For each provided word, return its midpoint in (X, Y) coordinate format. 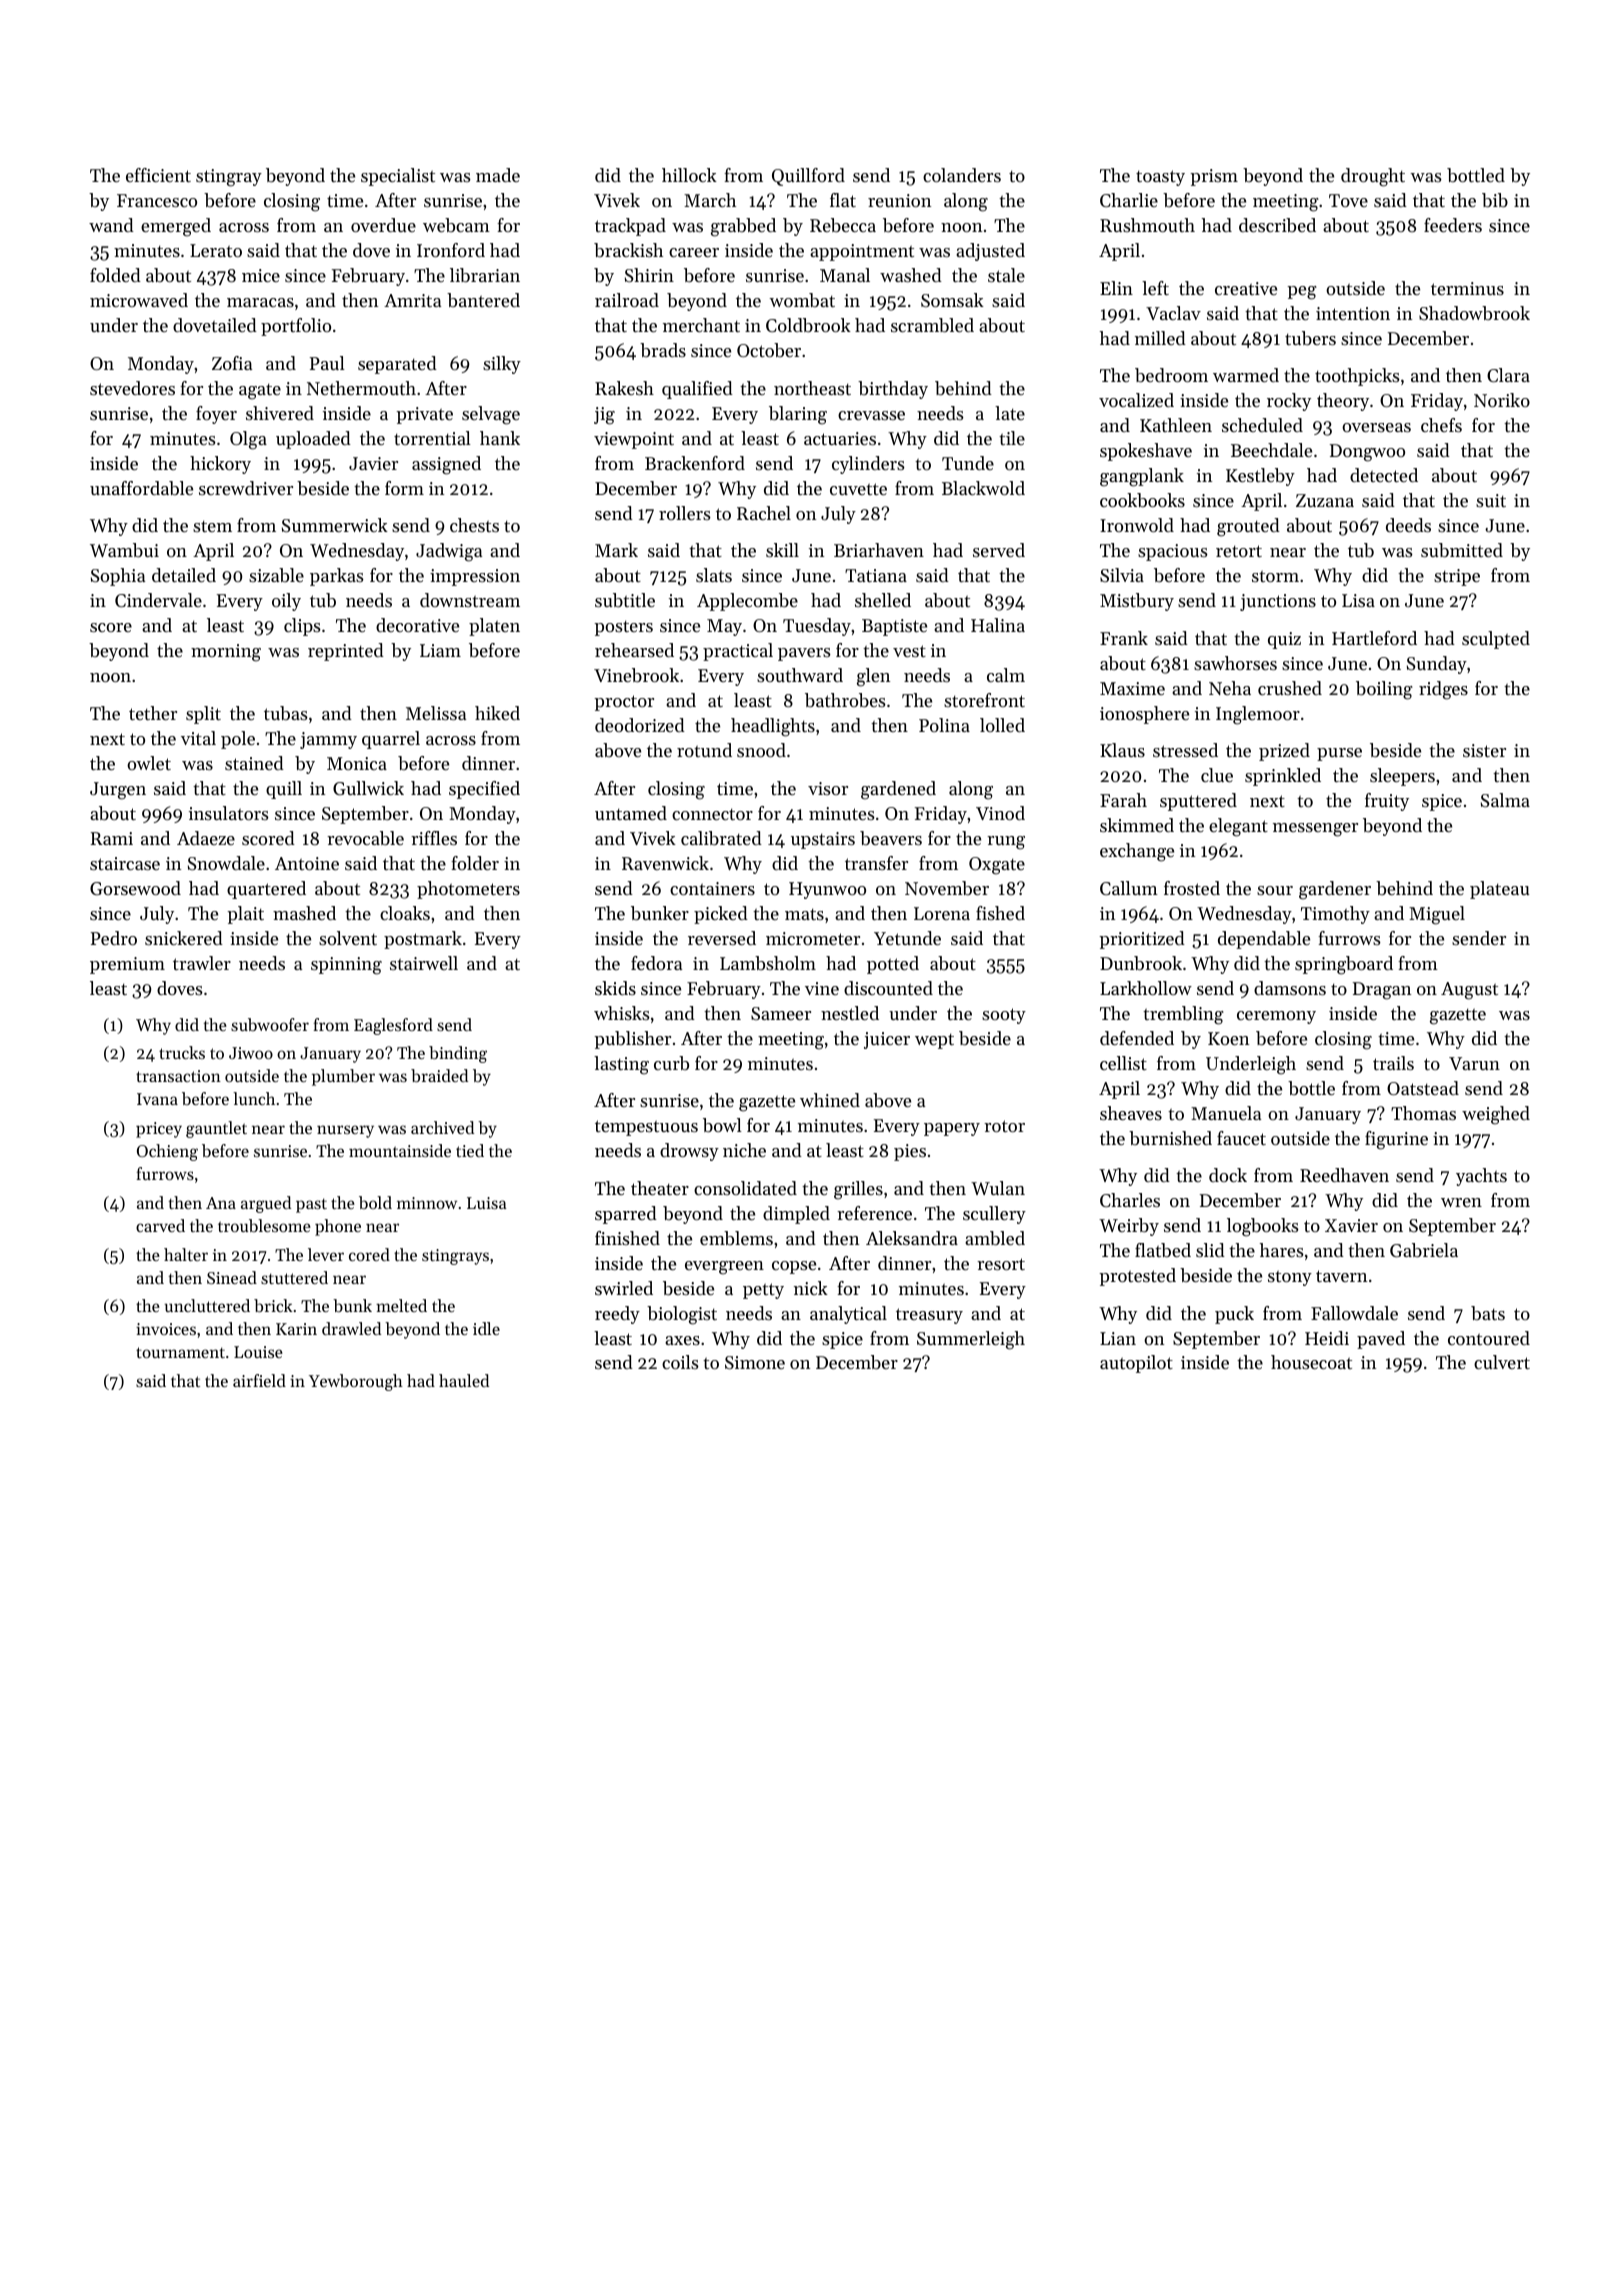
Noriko (1502, 400)
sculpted (1496, 640)
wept (934, 1041)
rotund (704, 750)
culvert (1502, 1362)
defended (1137, 1038)
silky (502, 365)
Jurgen (118, 791)
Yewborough (356, 1382)
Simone (755, 1362)
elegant (1238, 827)
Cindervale (158, 600)
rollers (685, 513)
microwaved (139, 300)
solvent (348, 938)
